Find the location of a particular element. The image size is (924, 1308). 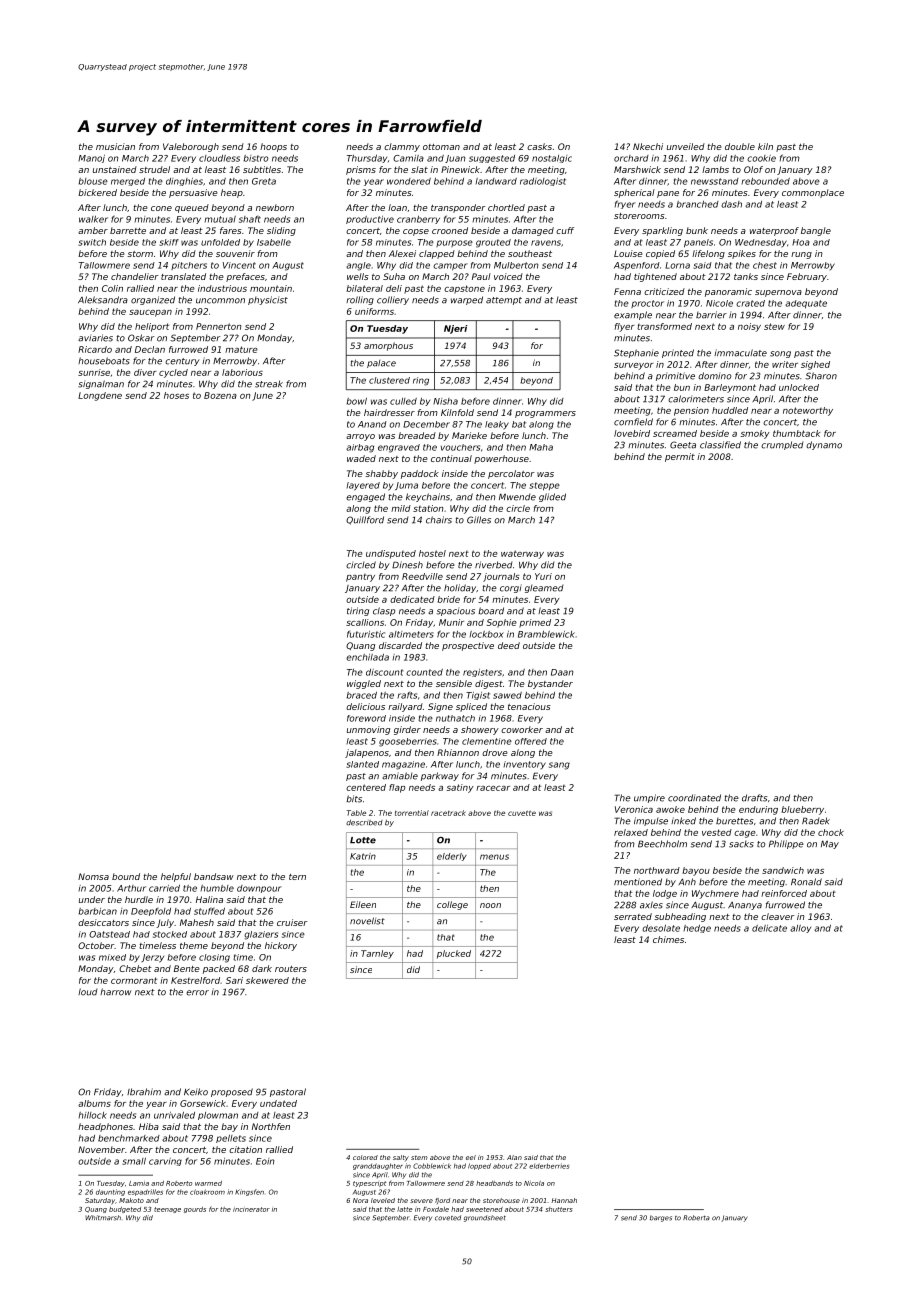

uniforms is located at coordinates (374, 311).
